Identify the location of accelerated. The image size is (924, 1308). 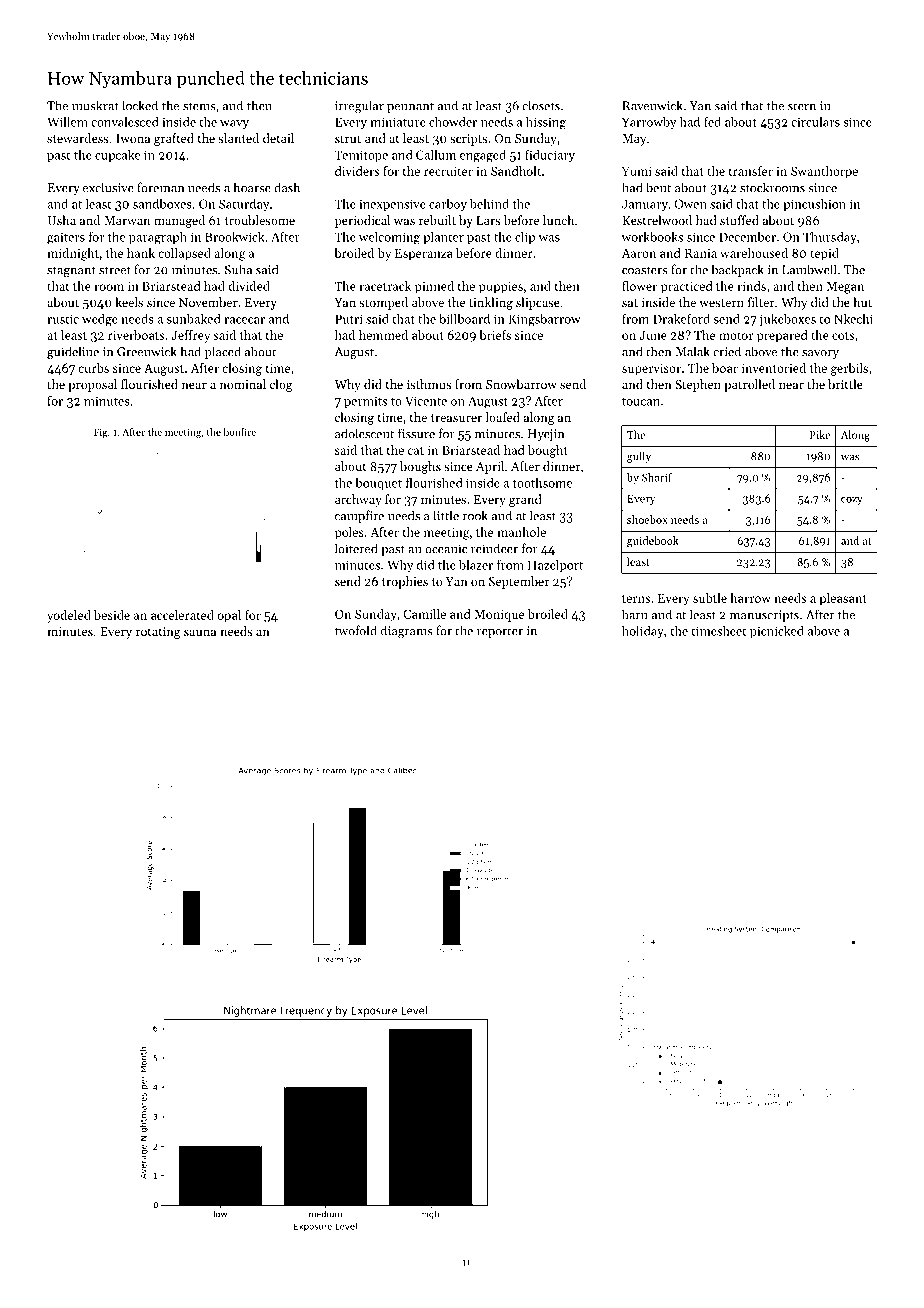
(182, 615).
